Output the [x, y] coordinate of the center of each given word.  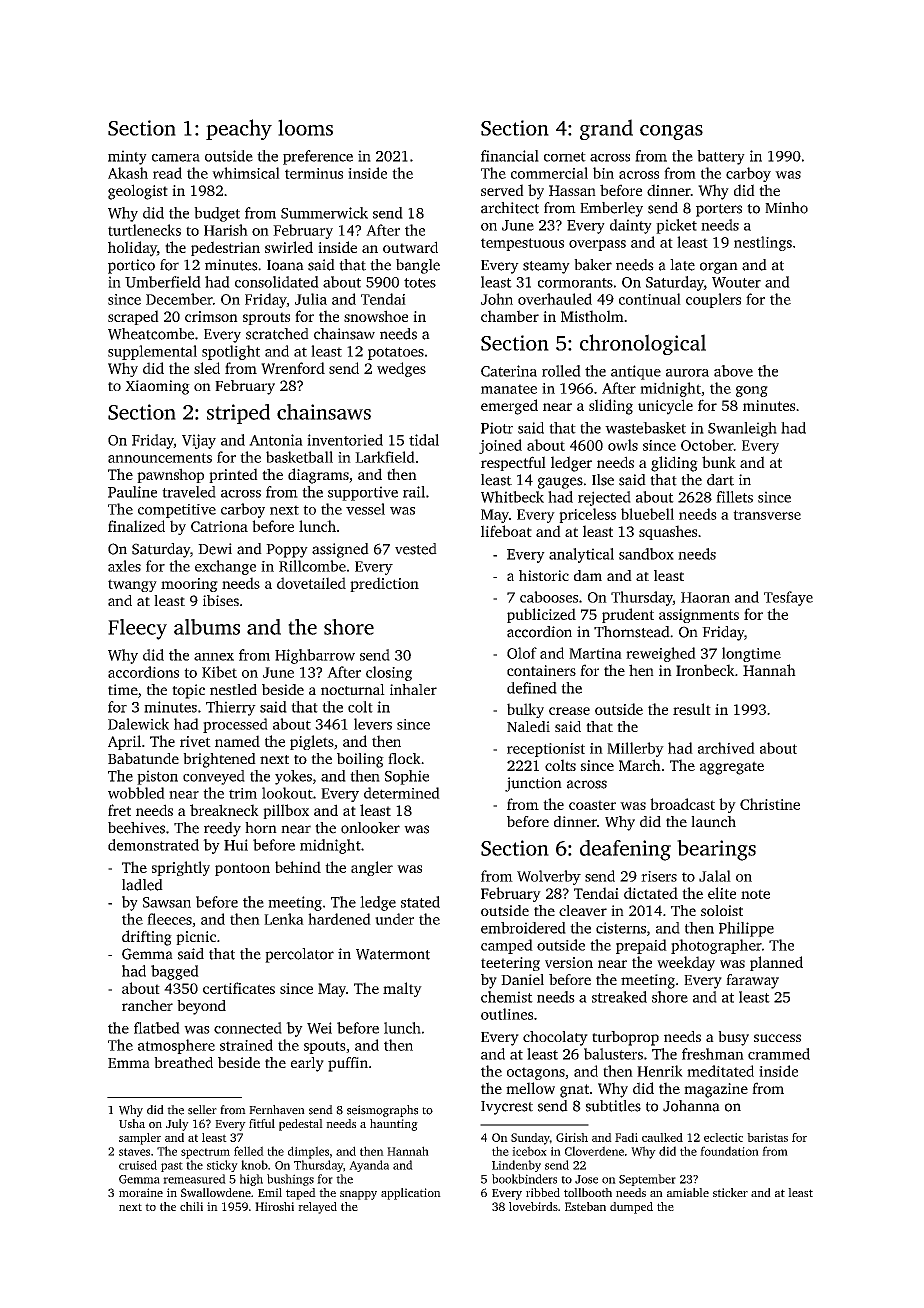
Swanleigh [742, 429]
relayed [317, 1208]
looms [305, 127]
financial [510, 156]
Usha [132, 1123]
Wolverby [549, 877]
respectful [513, 463]
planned [776, 963]
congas [671, 132]
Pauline [132, 492]
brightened [219, 760]
